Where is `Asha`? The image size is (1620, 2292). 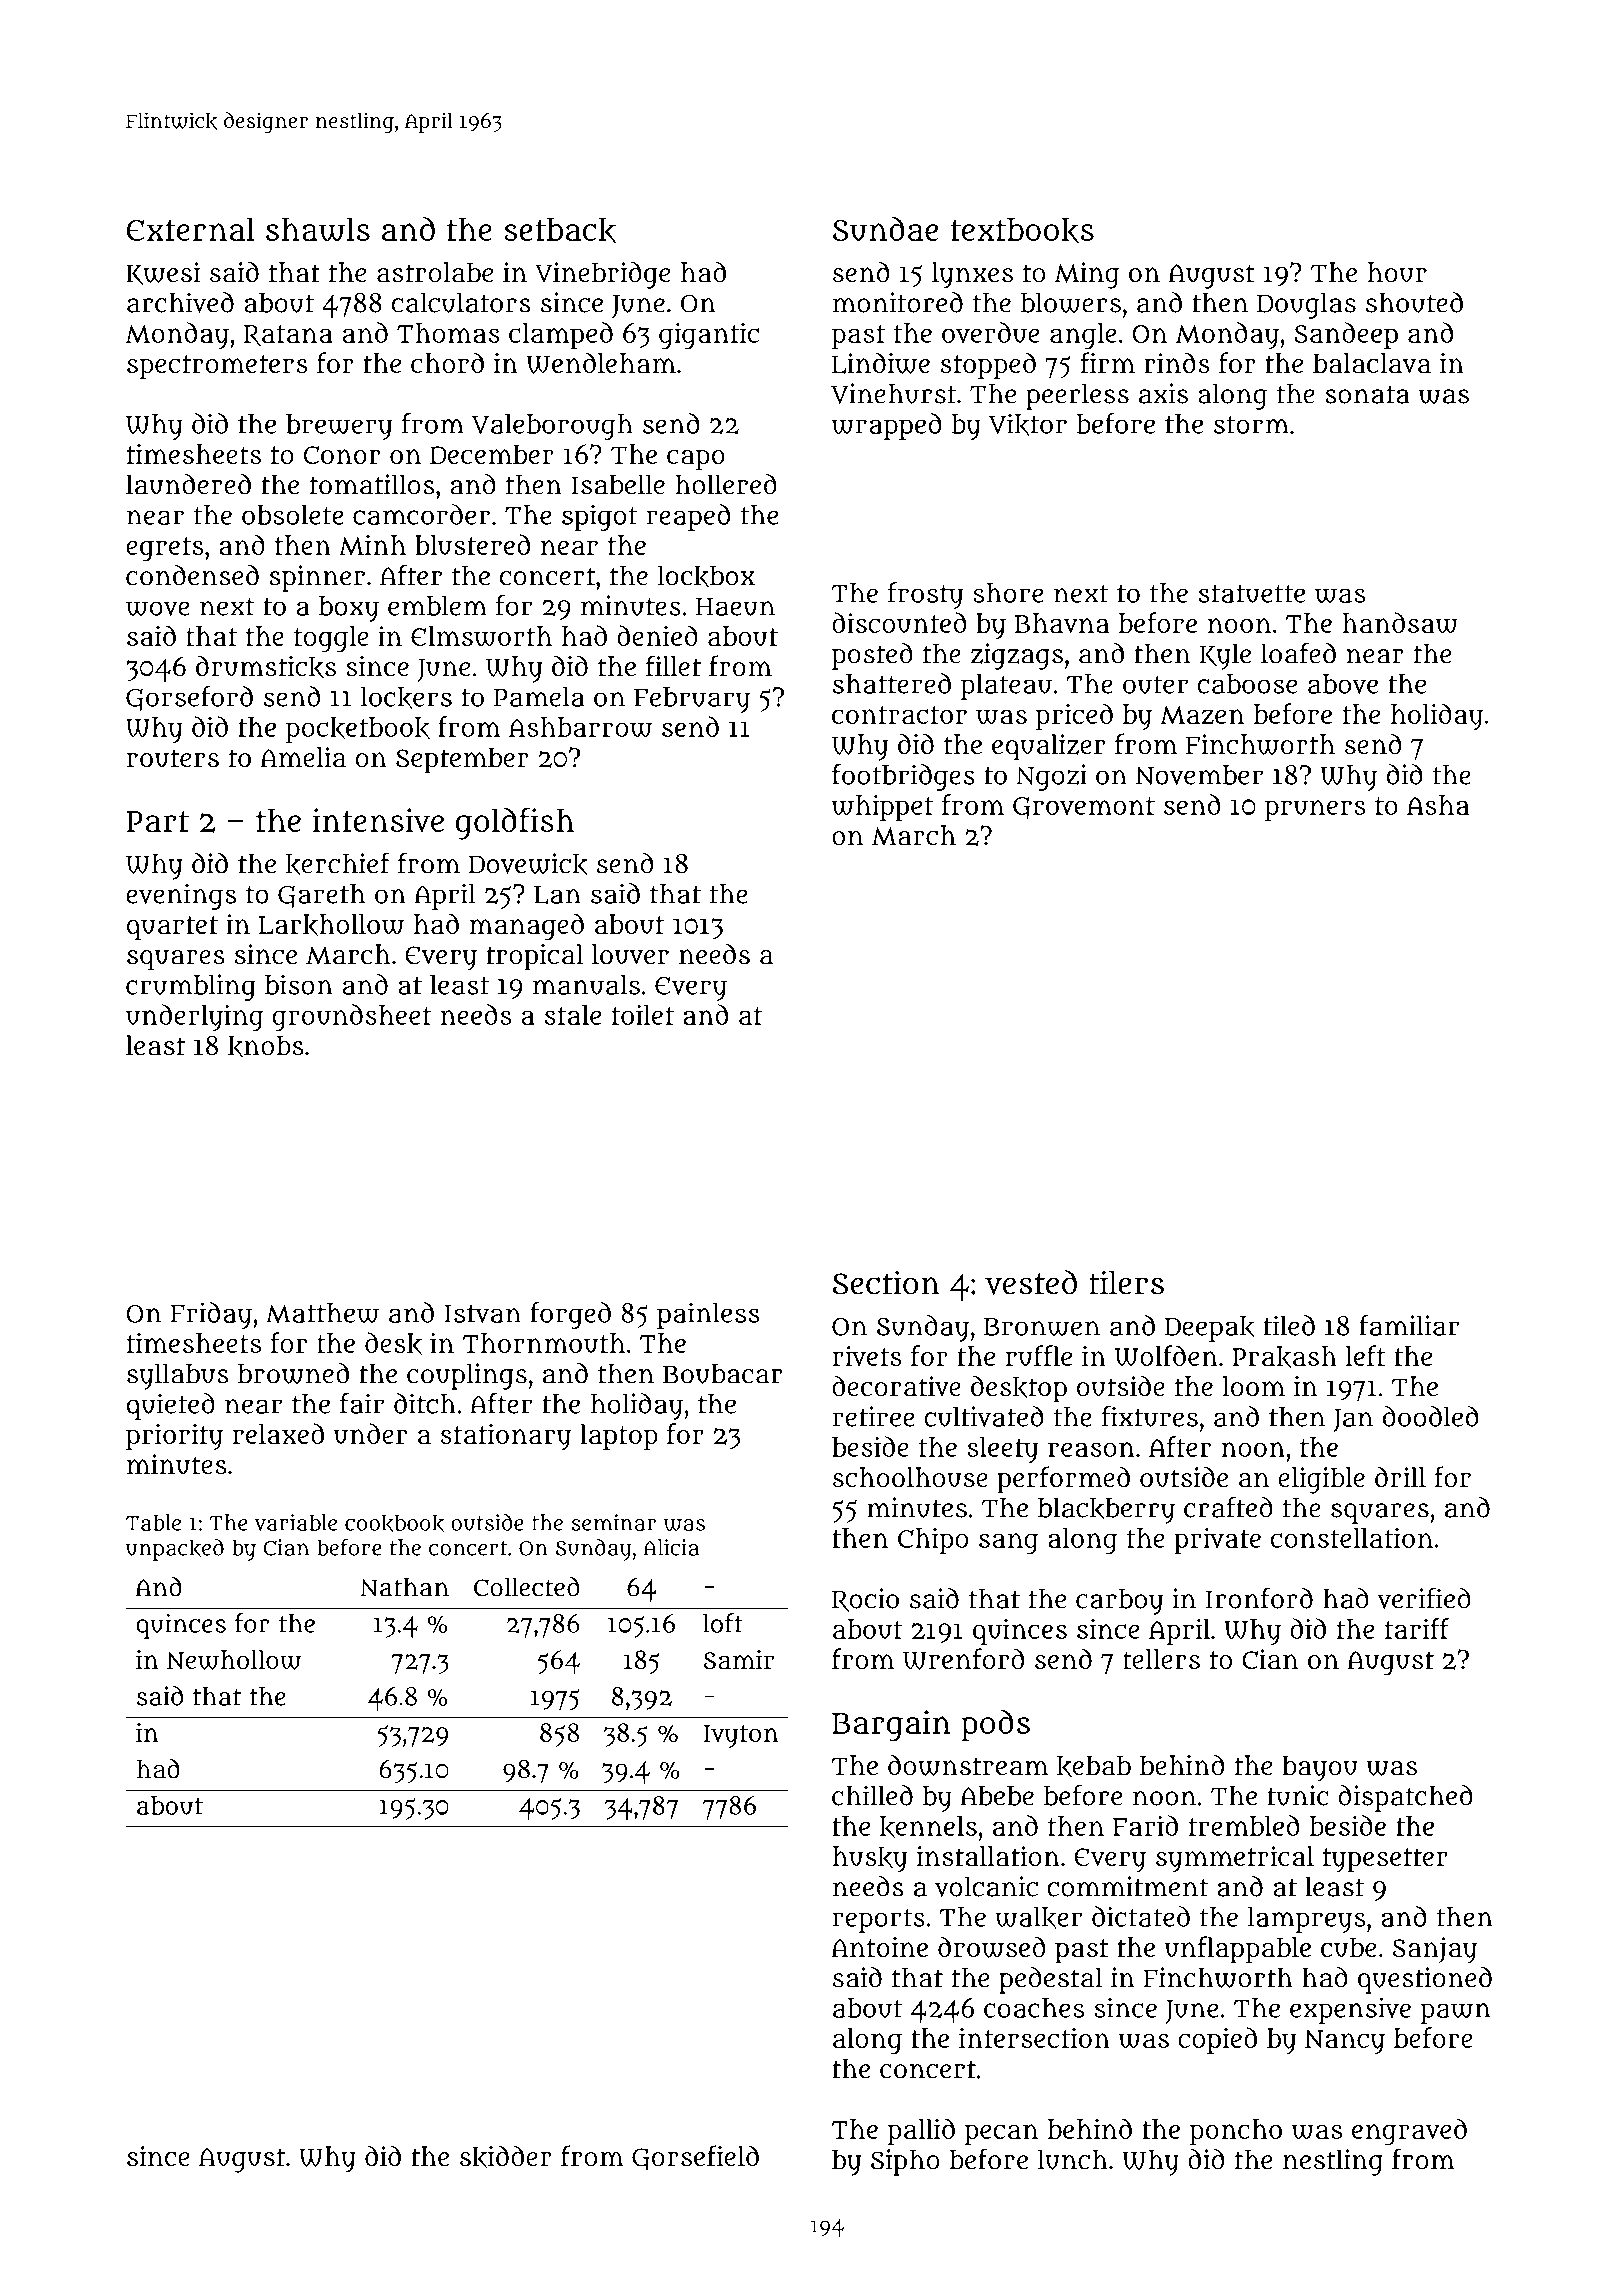
Asha is located at coordinates (1438, 805).
